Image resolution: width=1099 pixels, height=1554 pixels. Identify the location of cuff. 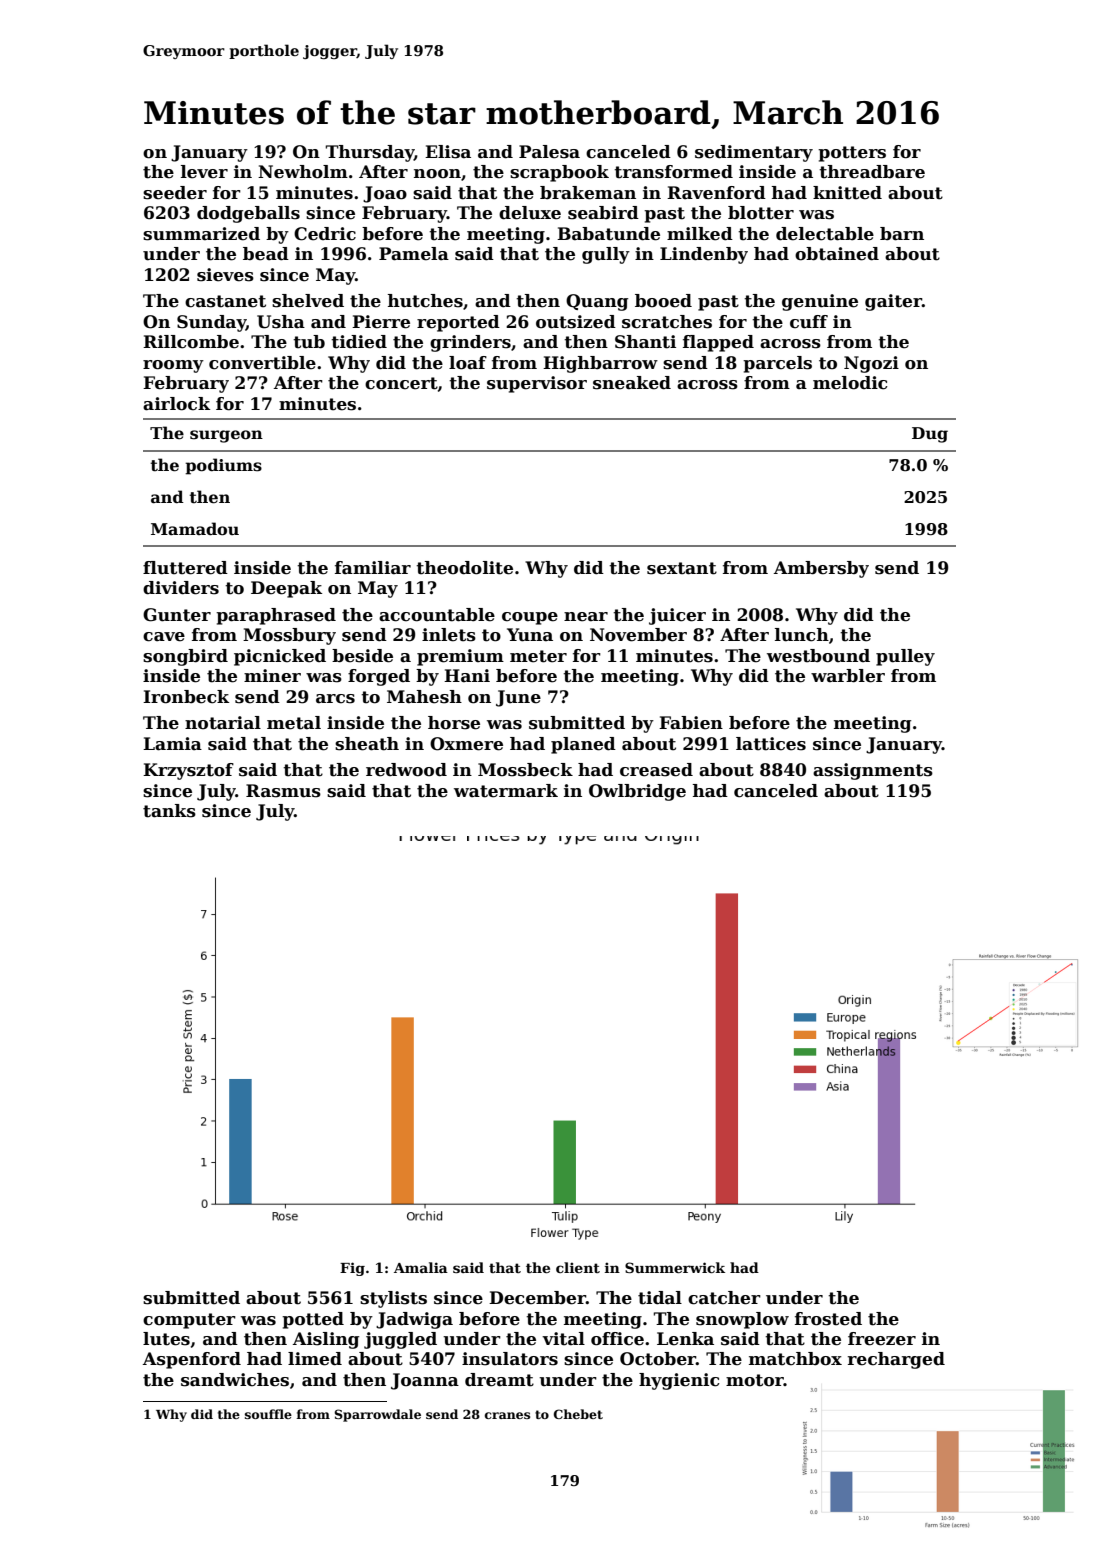
(809, 322).
